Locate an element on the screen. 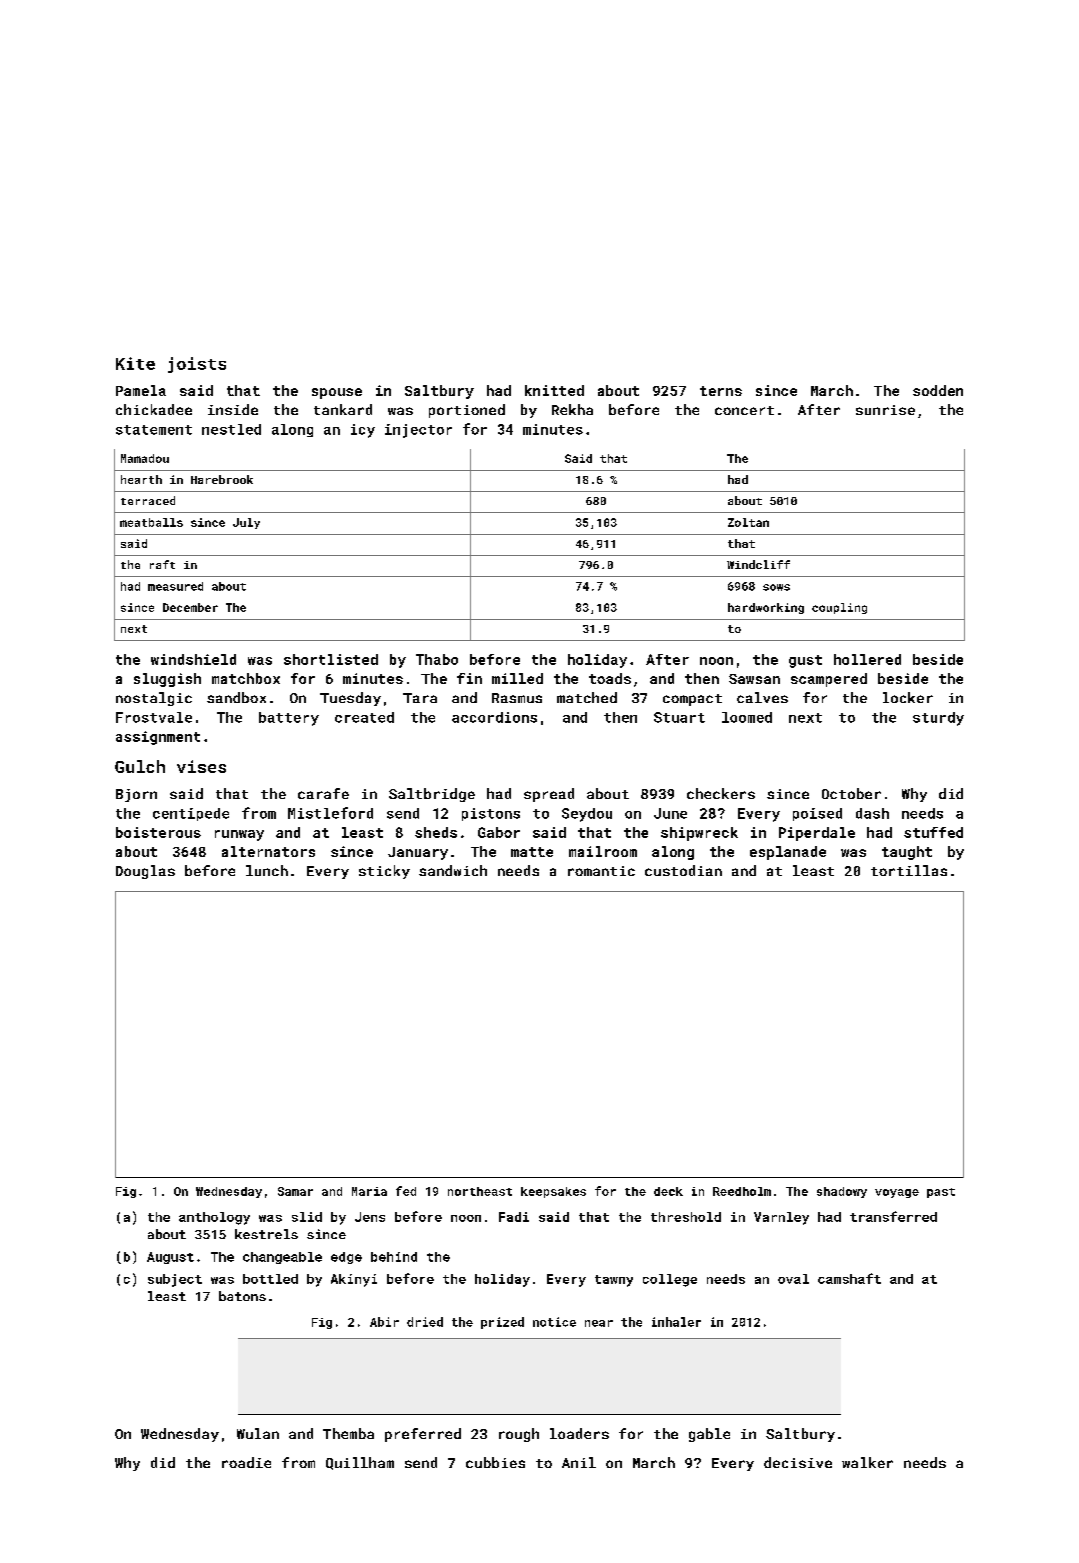 This screenshot has width=1079, height=1563. sandwich is located at coordinates (453, 870).
